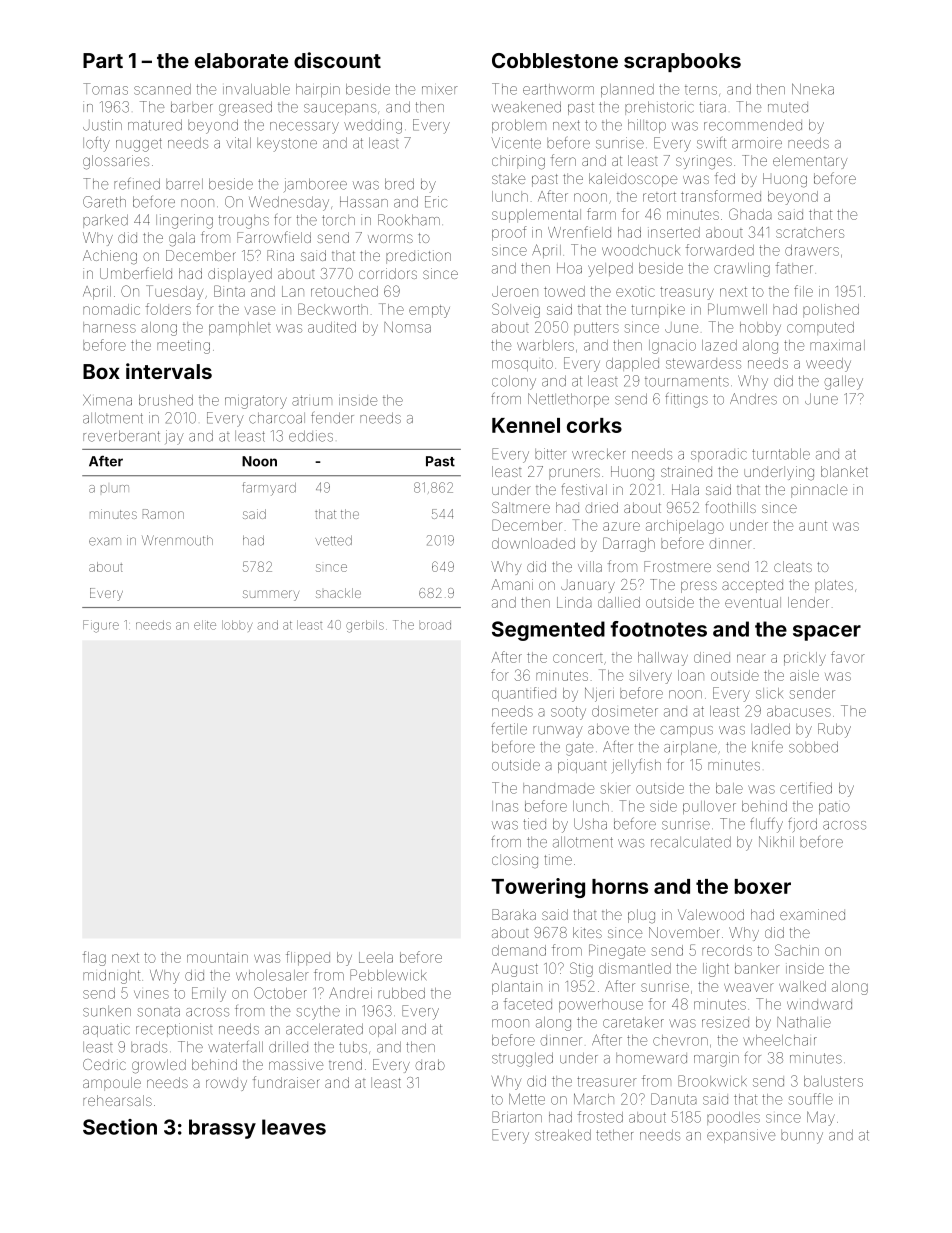 The height and width of the document is (1233, 952). What do you see at coordinates (558, 859) in the document?
I see `time` at bounding box center [558, 859].
